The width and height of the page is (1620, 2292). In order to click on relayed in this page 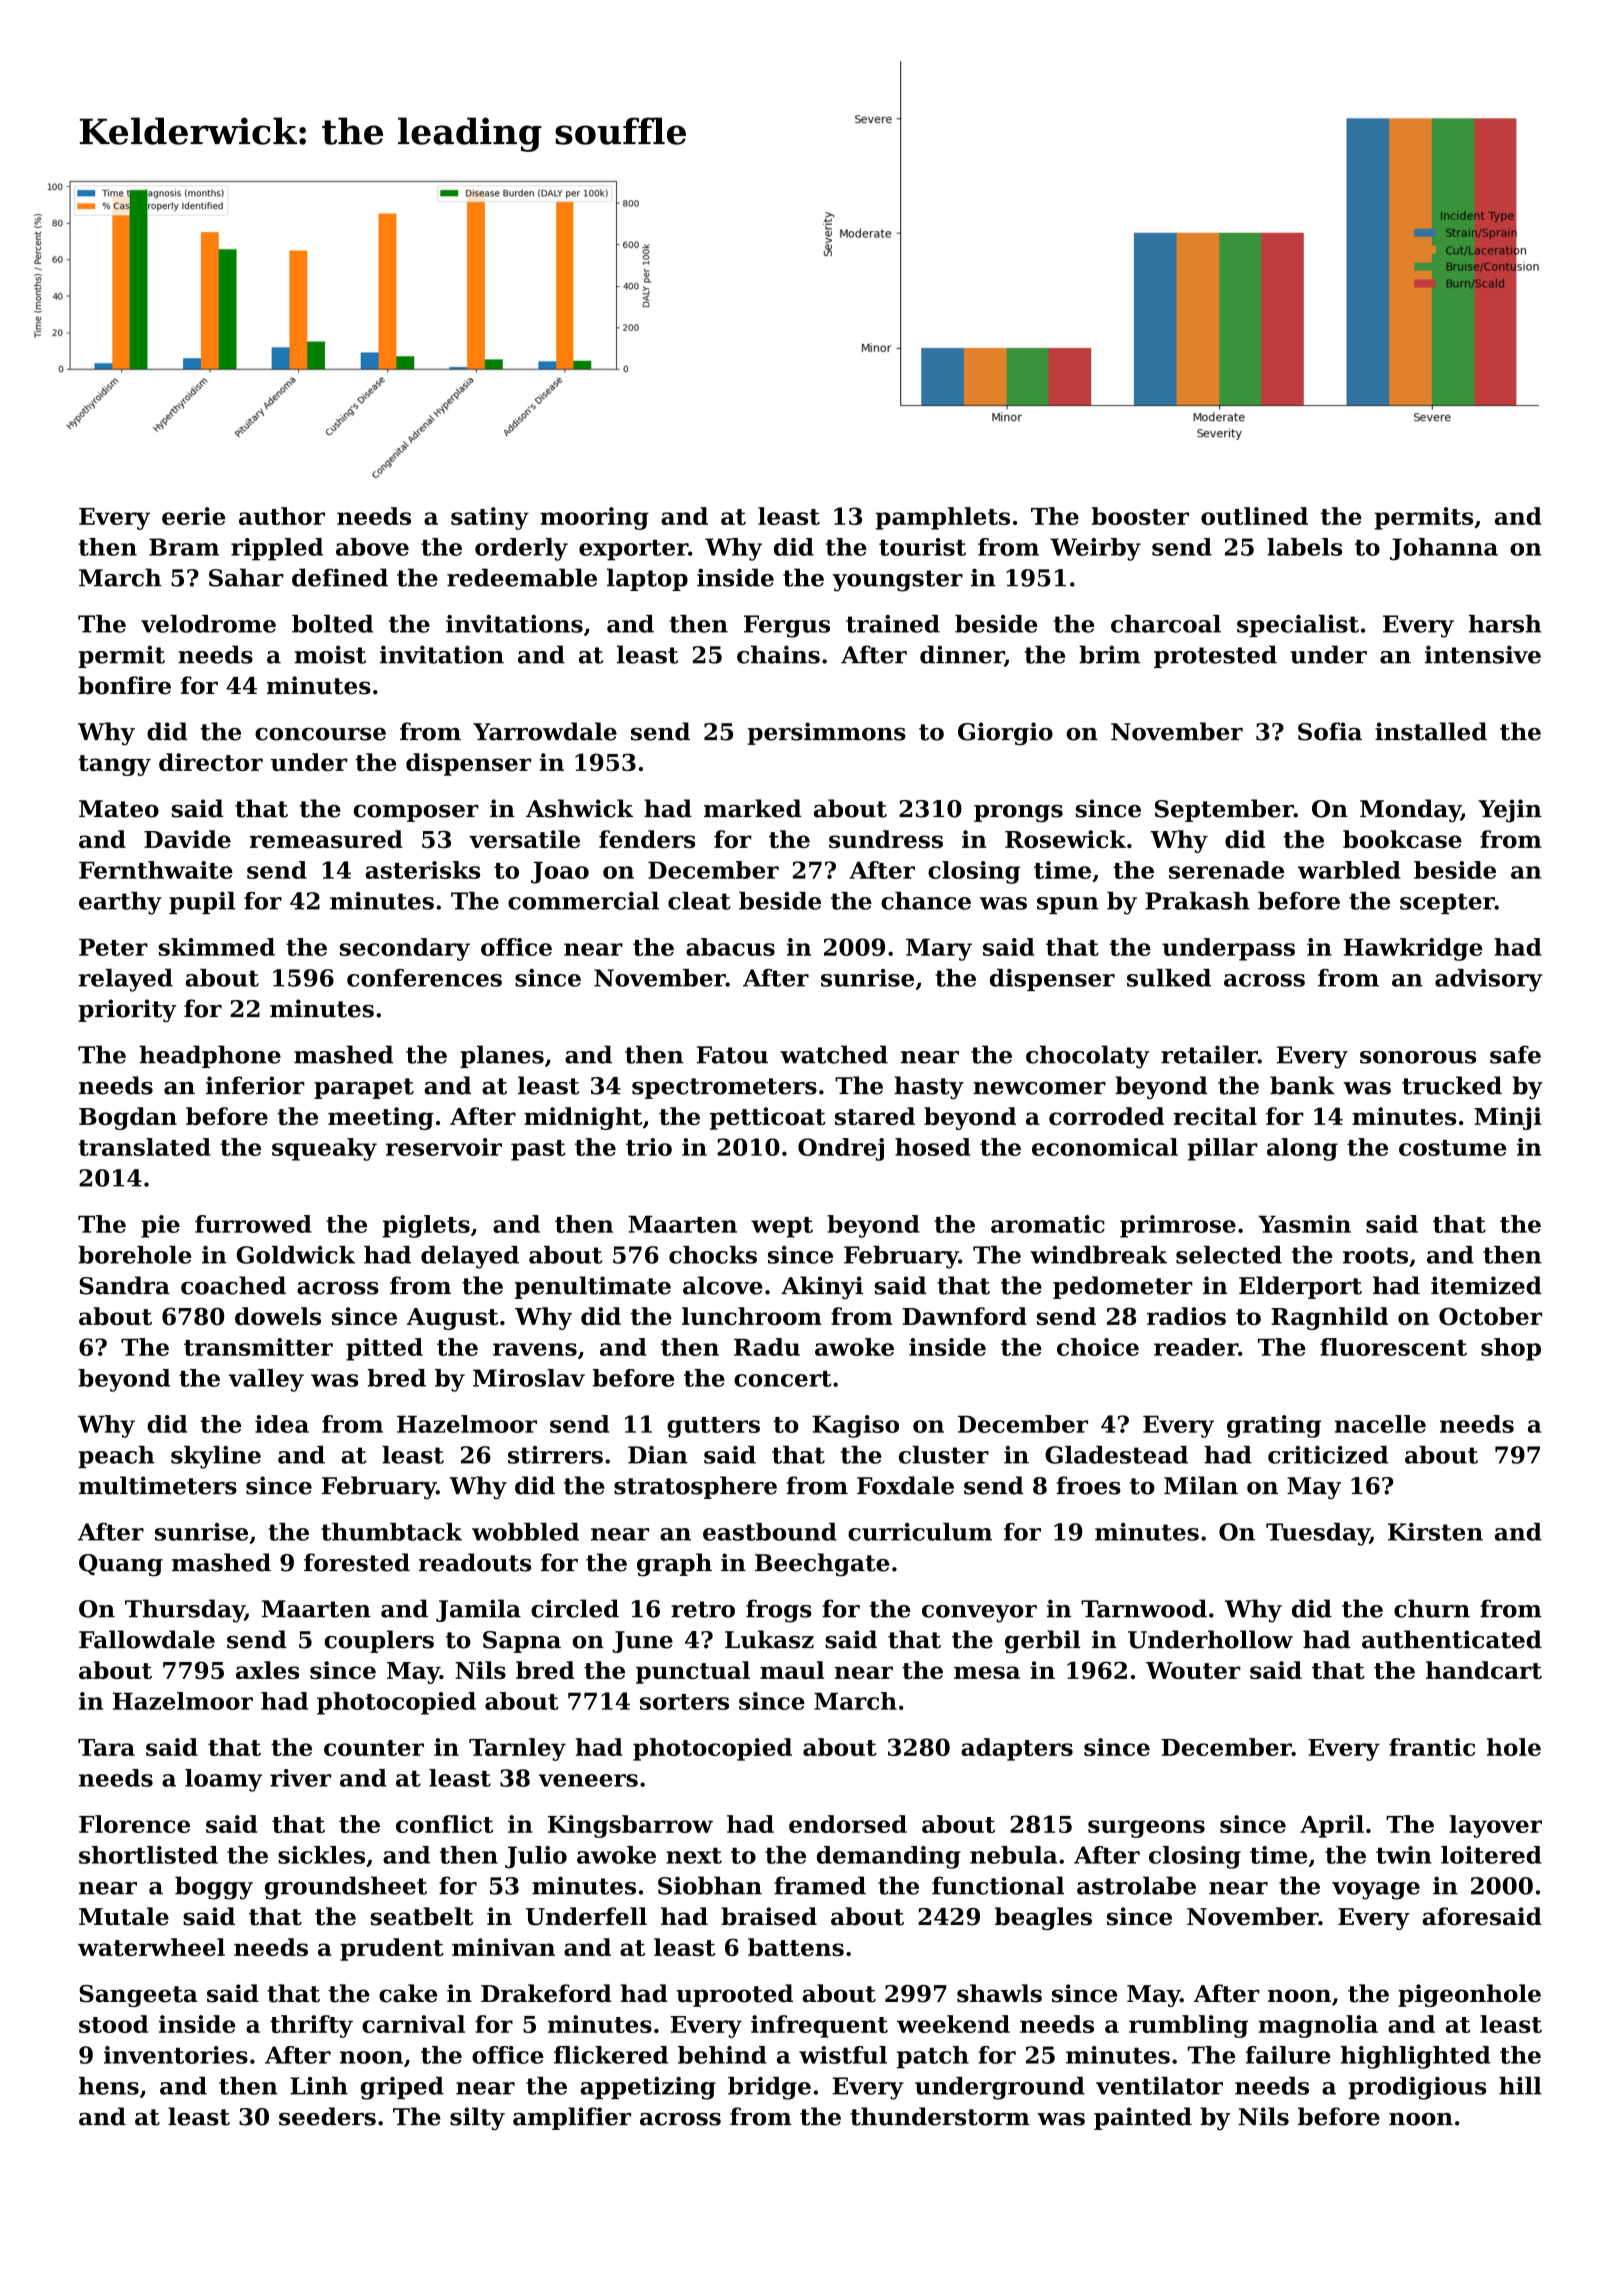, I will do `click(126, 980)`.
